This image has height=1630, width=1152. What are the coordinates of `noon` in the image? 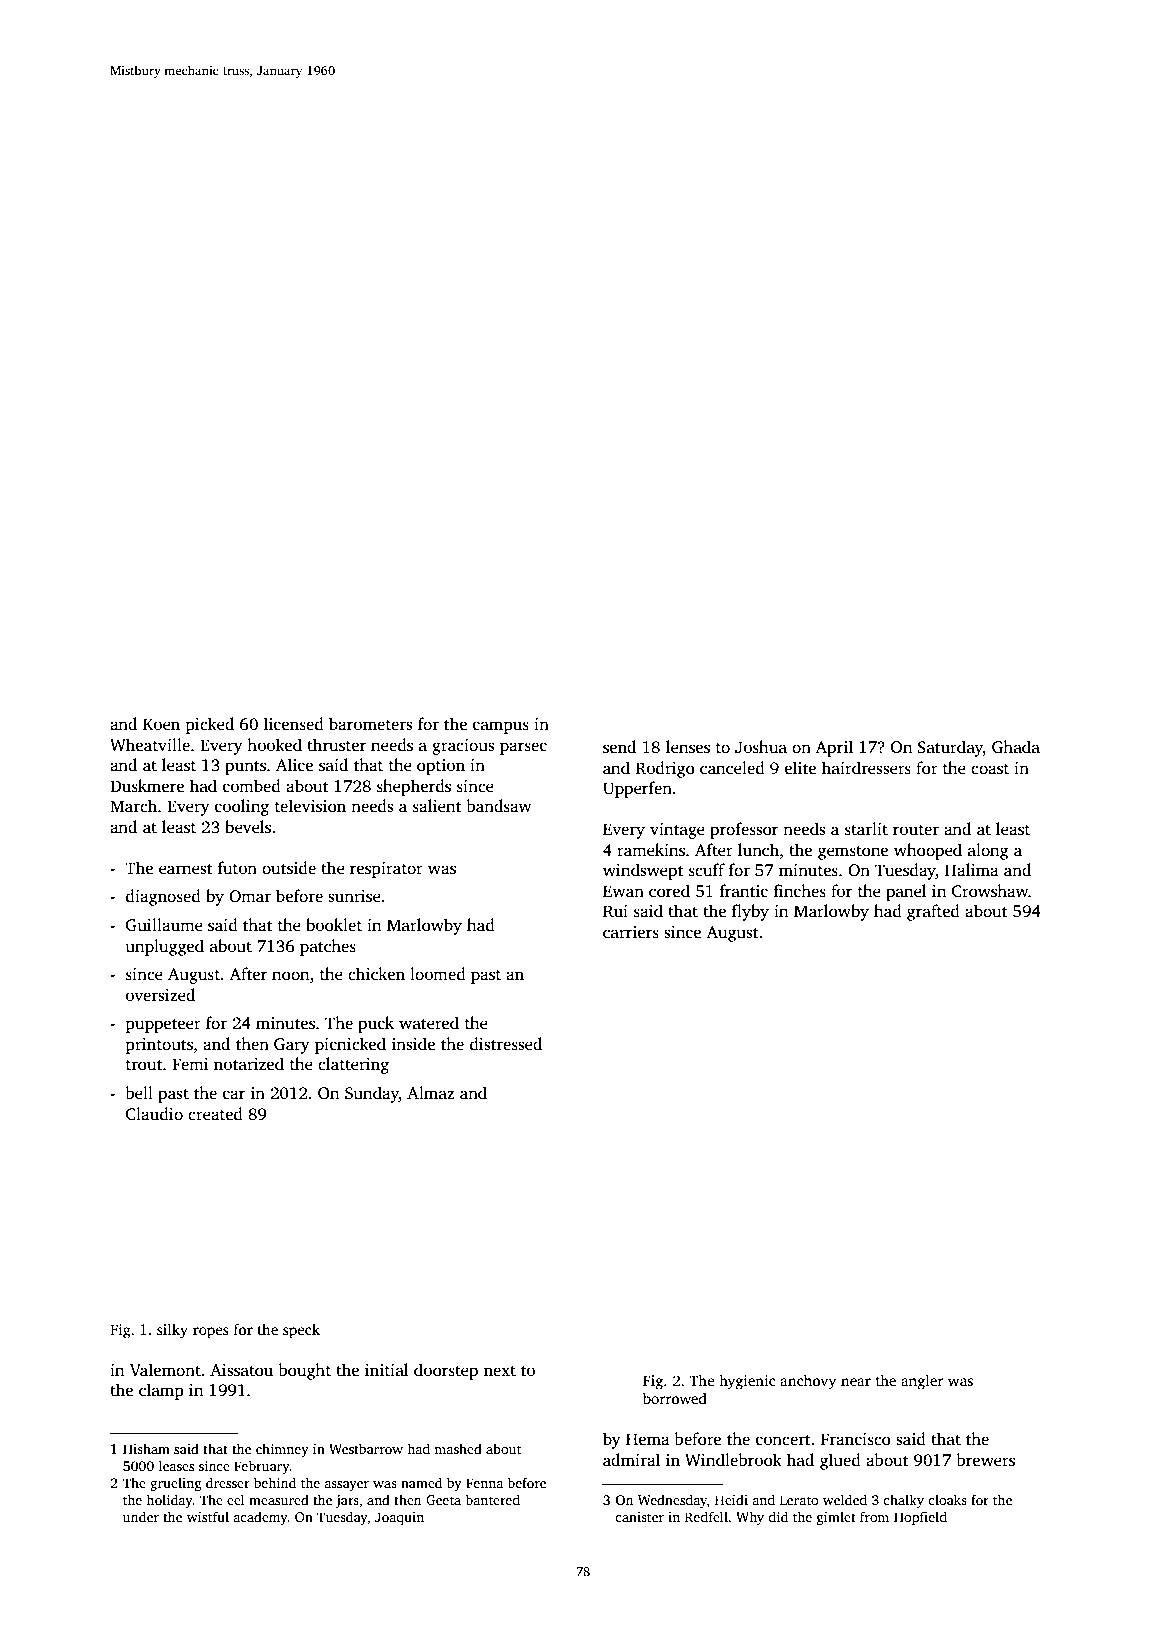 It's located at (291, 976).
